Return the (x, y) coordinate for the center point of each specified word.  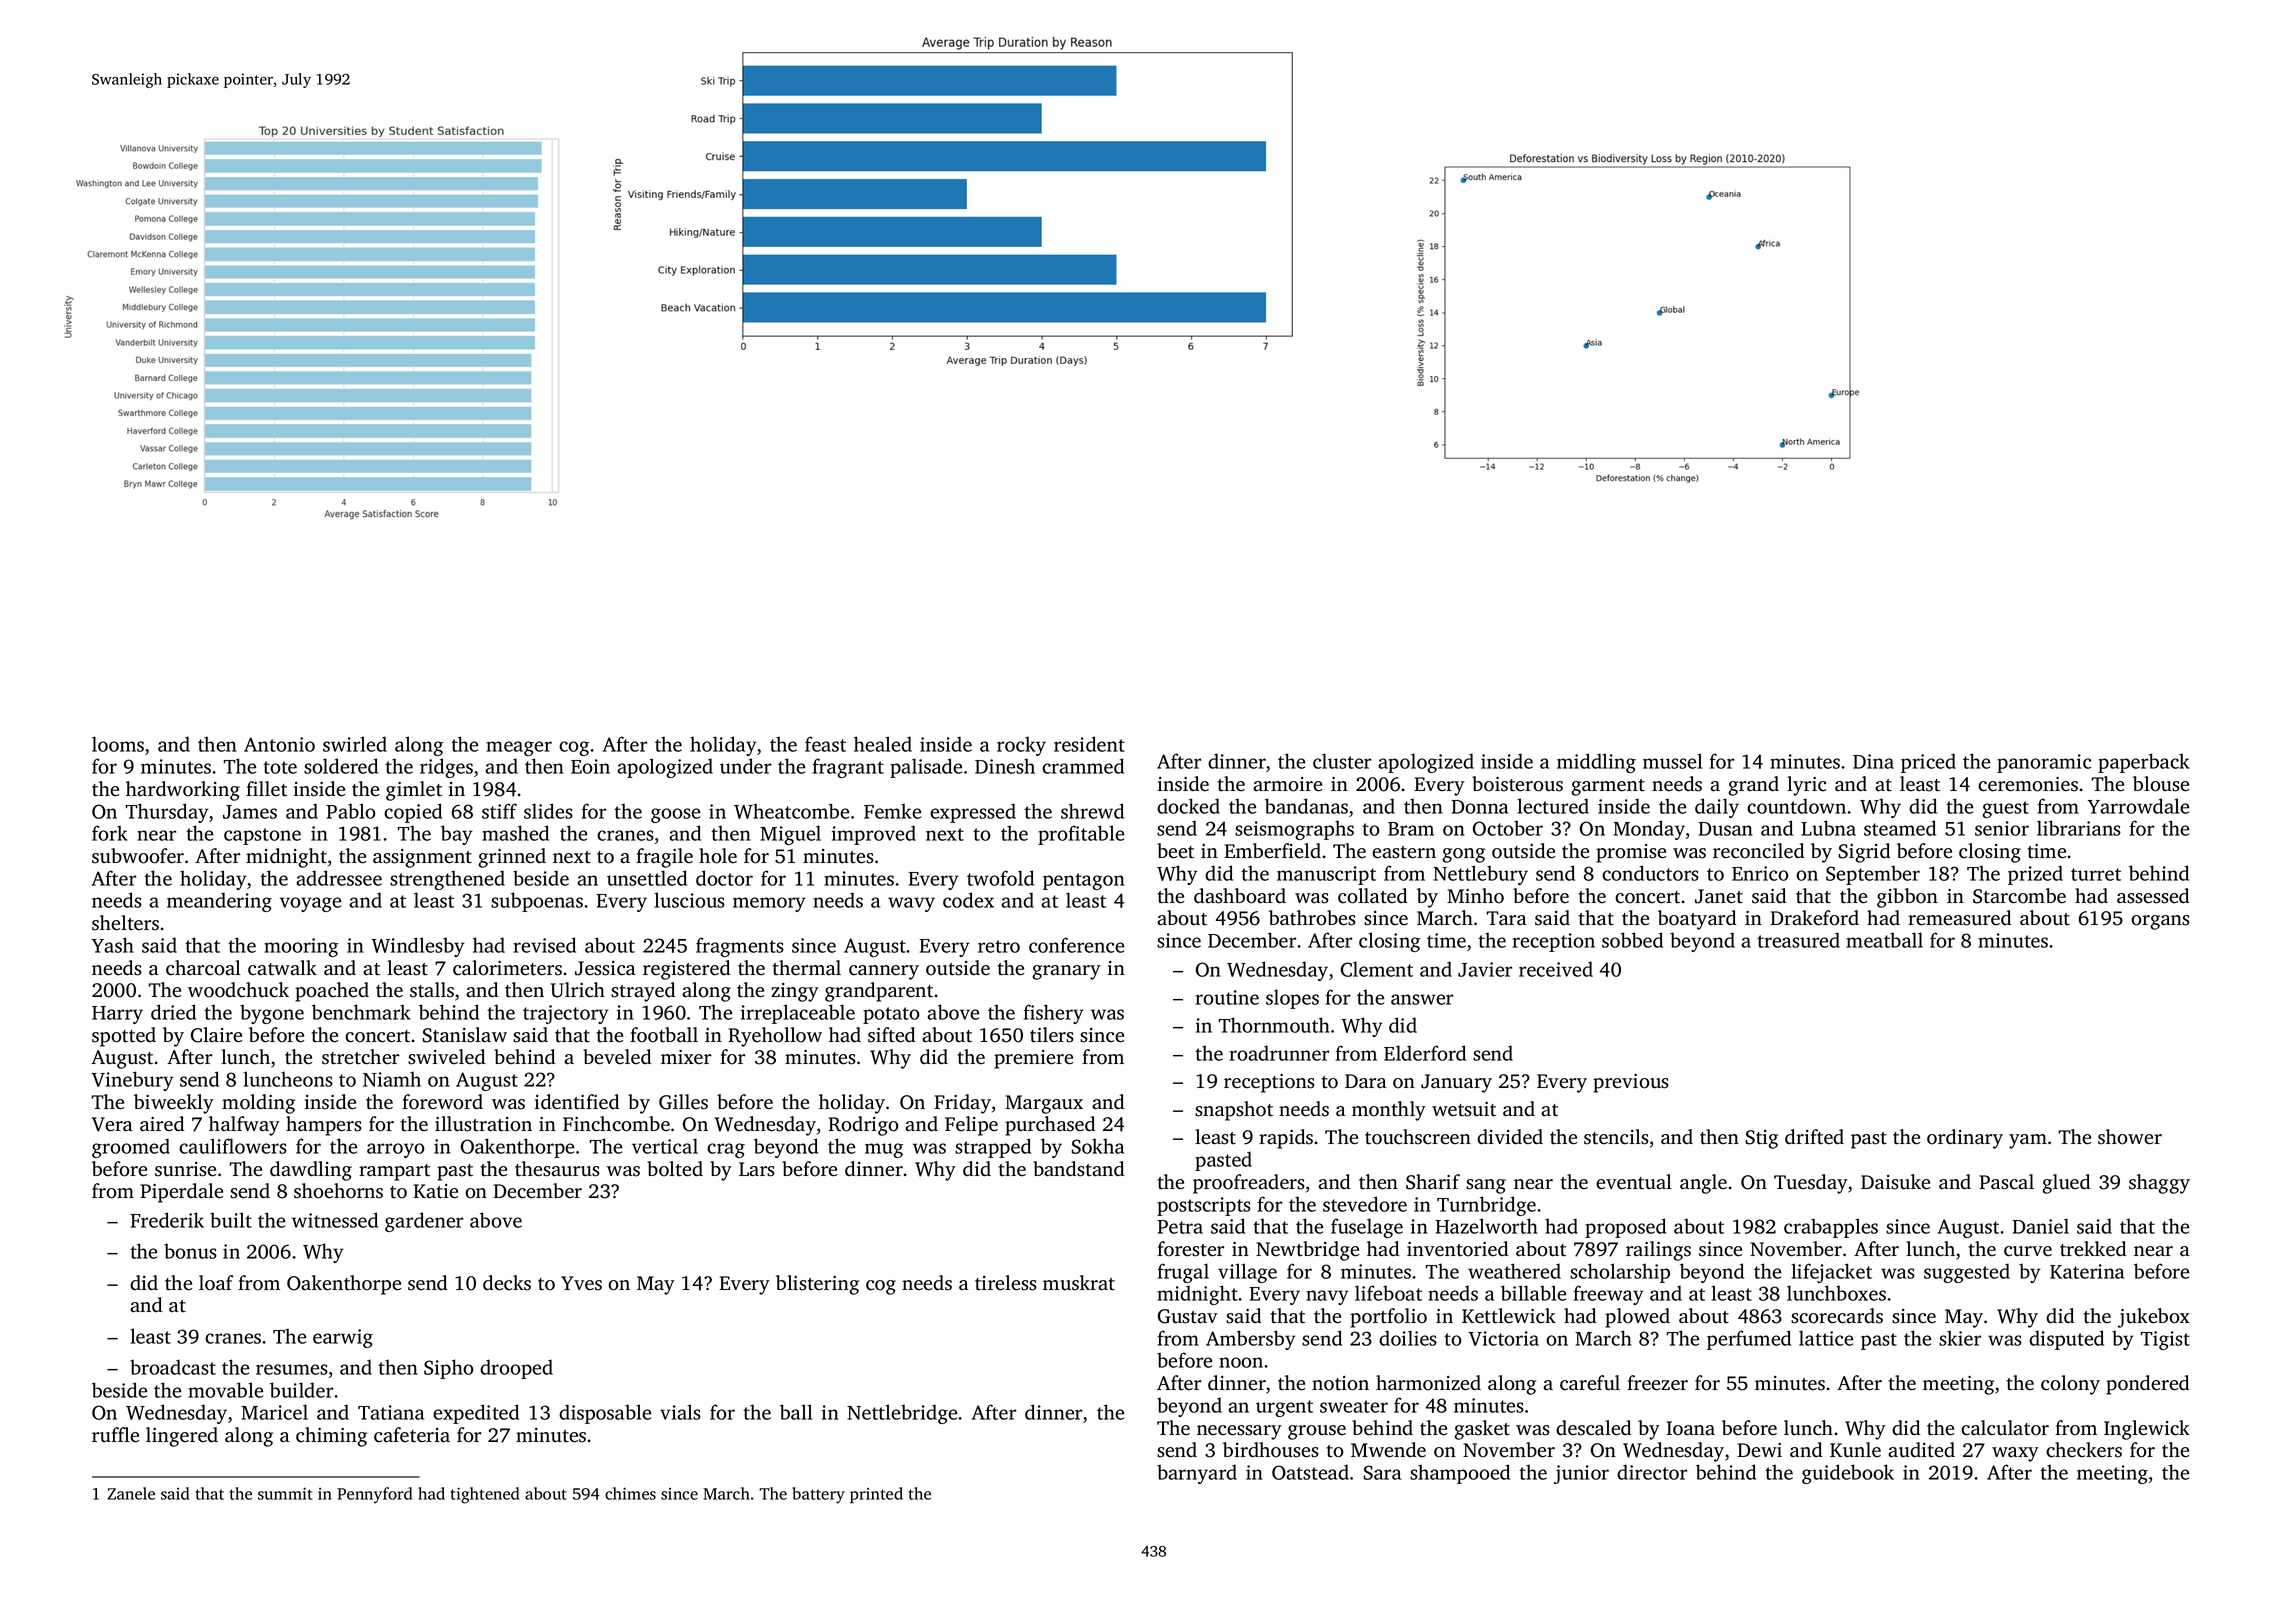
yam (2028, 1141)
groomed (131, 1148)
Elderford (1425, 1053)
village (1247, 1273)
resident (1089, 744)
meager (519, 748)
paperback (2144, 763)
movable (225, 1390)
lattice (1826, 1338)
